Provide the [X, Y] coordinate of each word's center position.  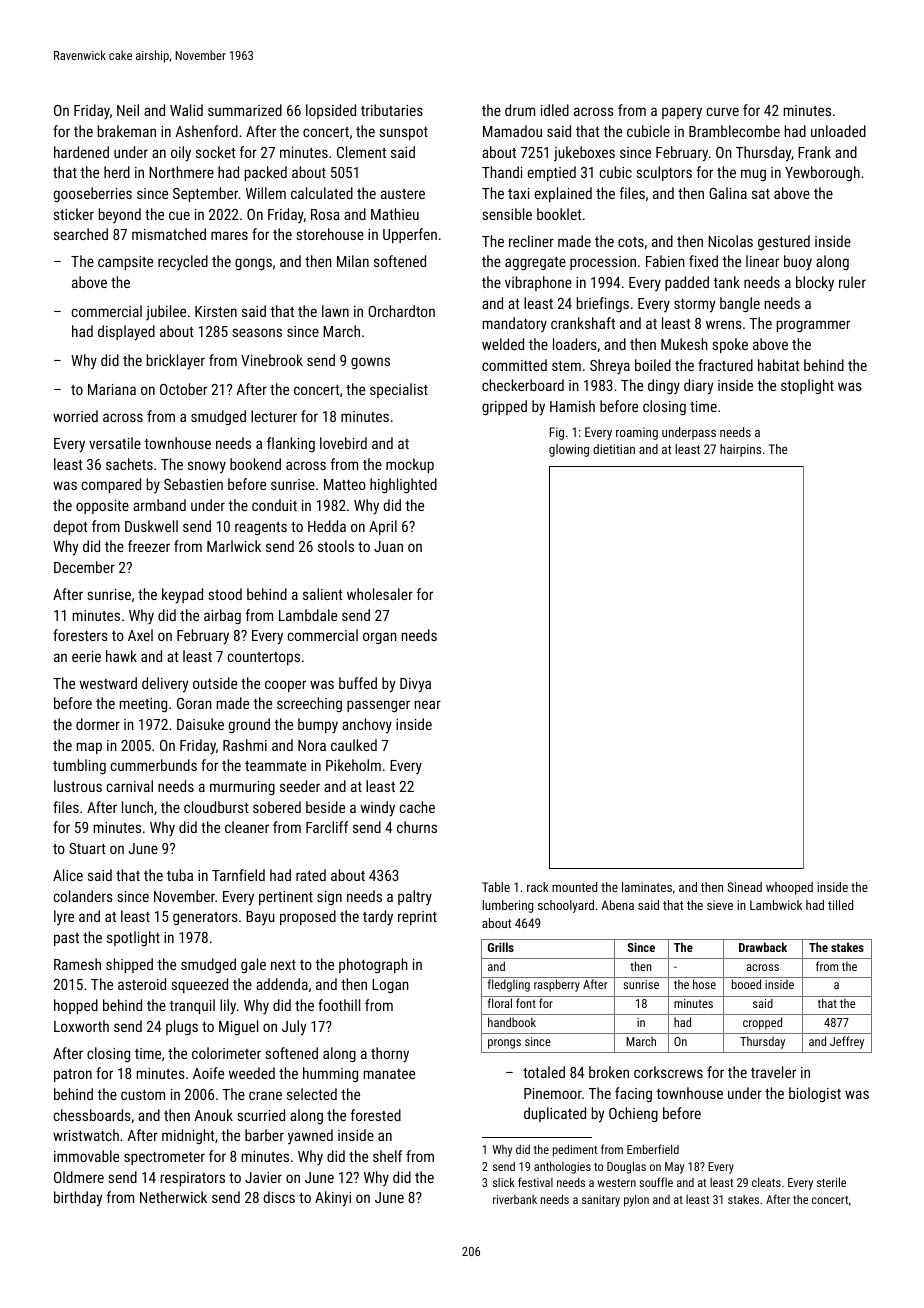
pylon [636, 1200]
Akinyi [333, 1199]
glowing [569, 450]
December [84, 567]
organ [380, 638]
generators [205, 918]
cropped [762, 1023]
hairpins [740, 450]
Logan [390, 986]
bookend [255, 464]
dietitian [614, 449]
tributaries [392, 110]
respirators [193, 1179]
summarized [245, 110]
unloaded [838, 131]
